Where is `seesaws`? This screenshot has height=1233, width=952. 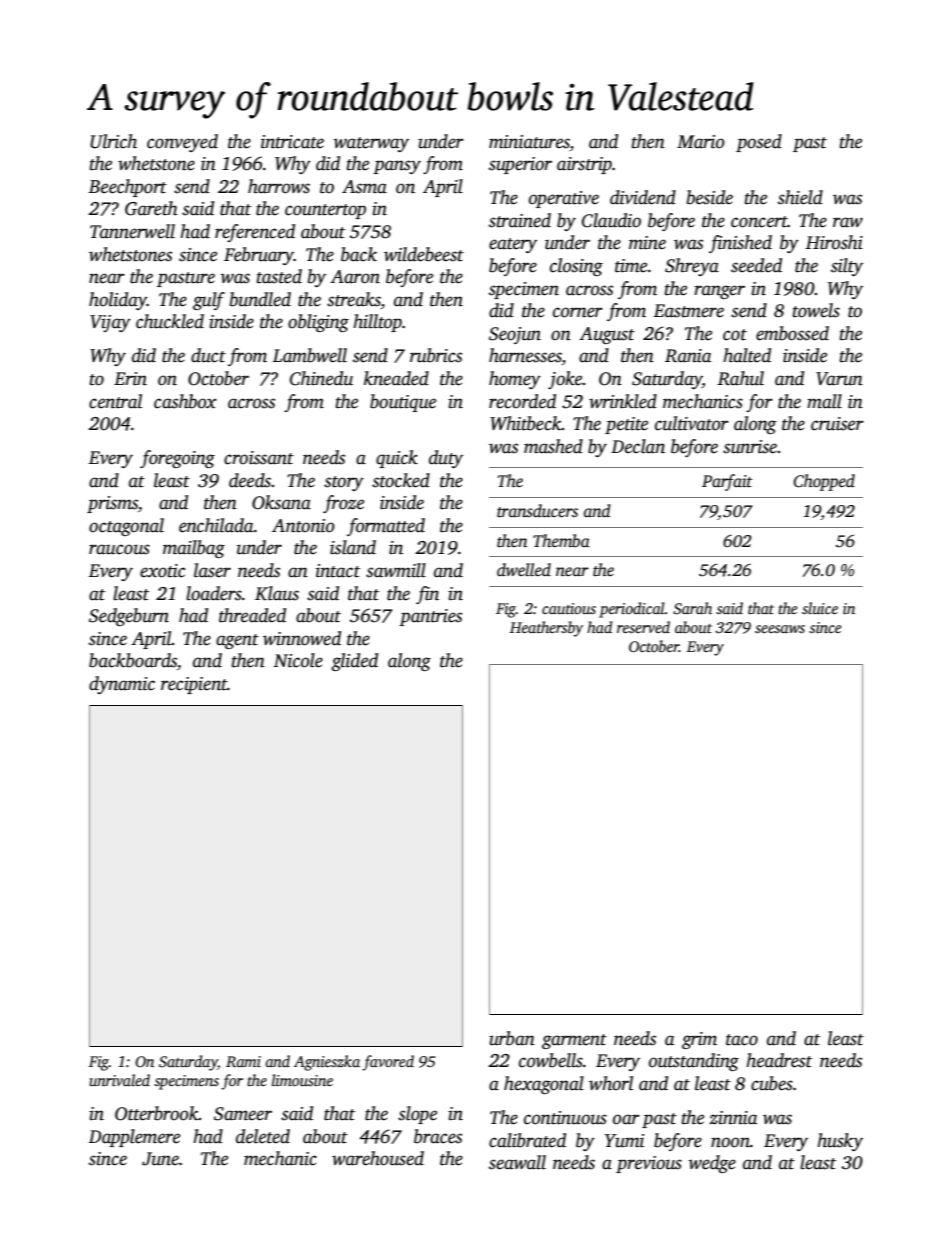 seesaws is located at coordinates (780, 629).
